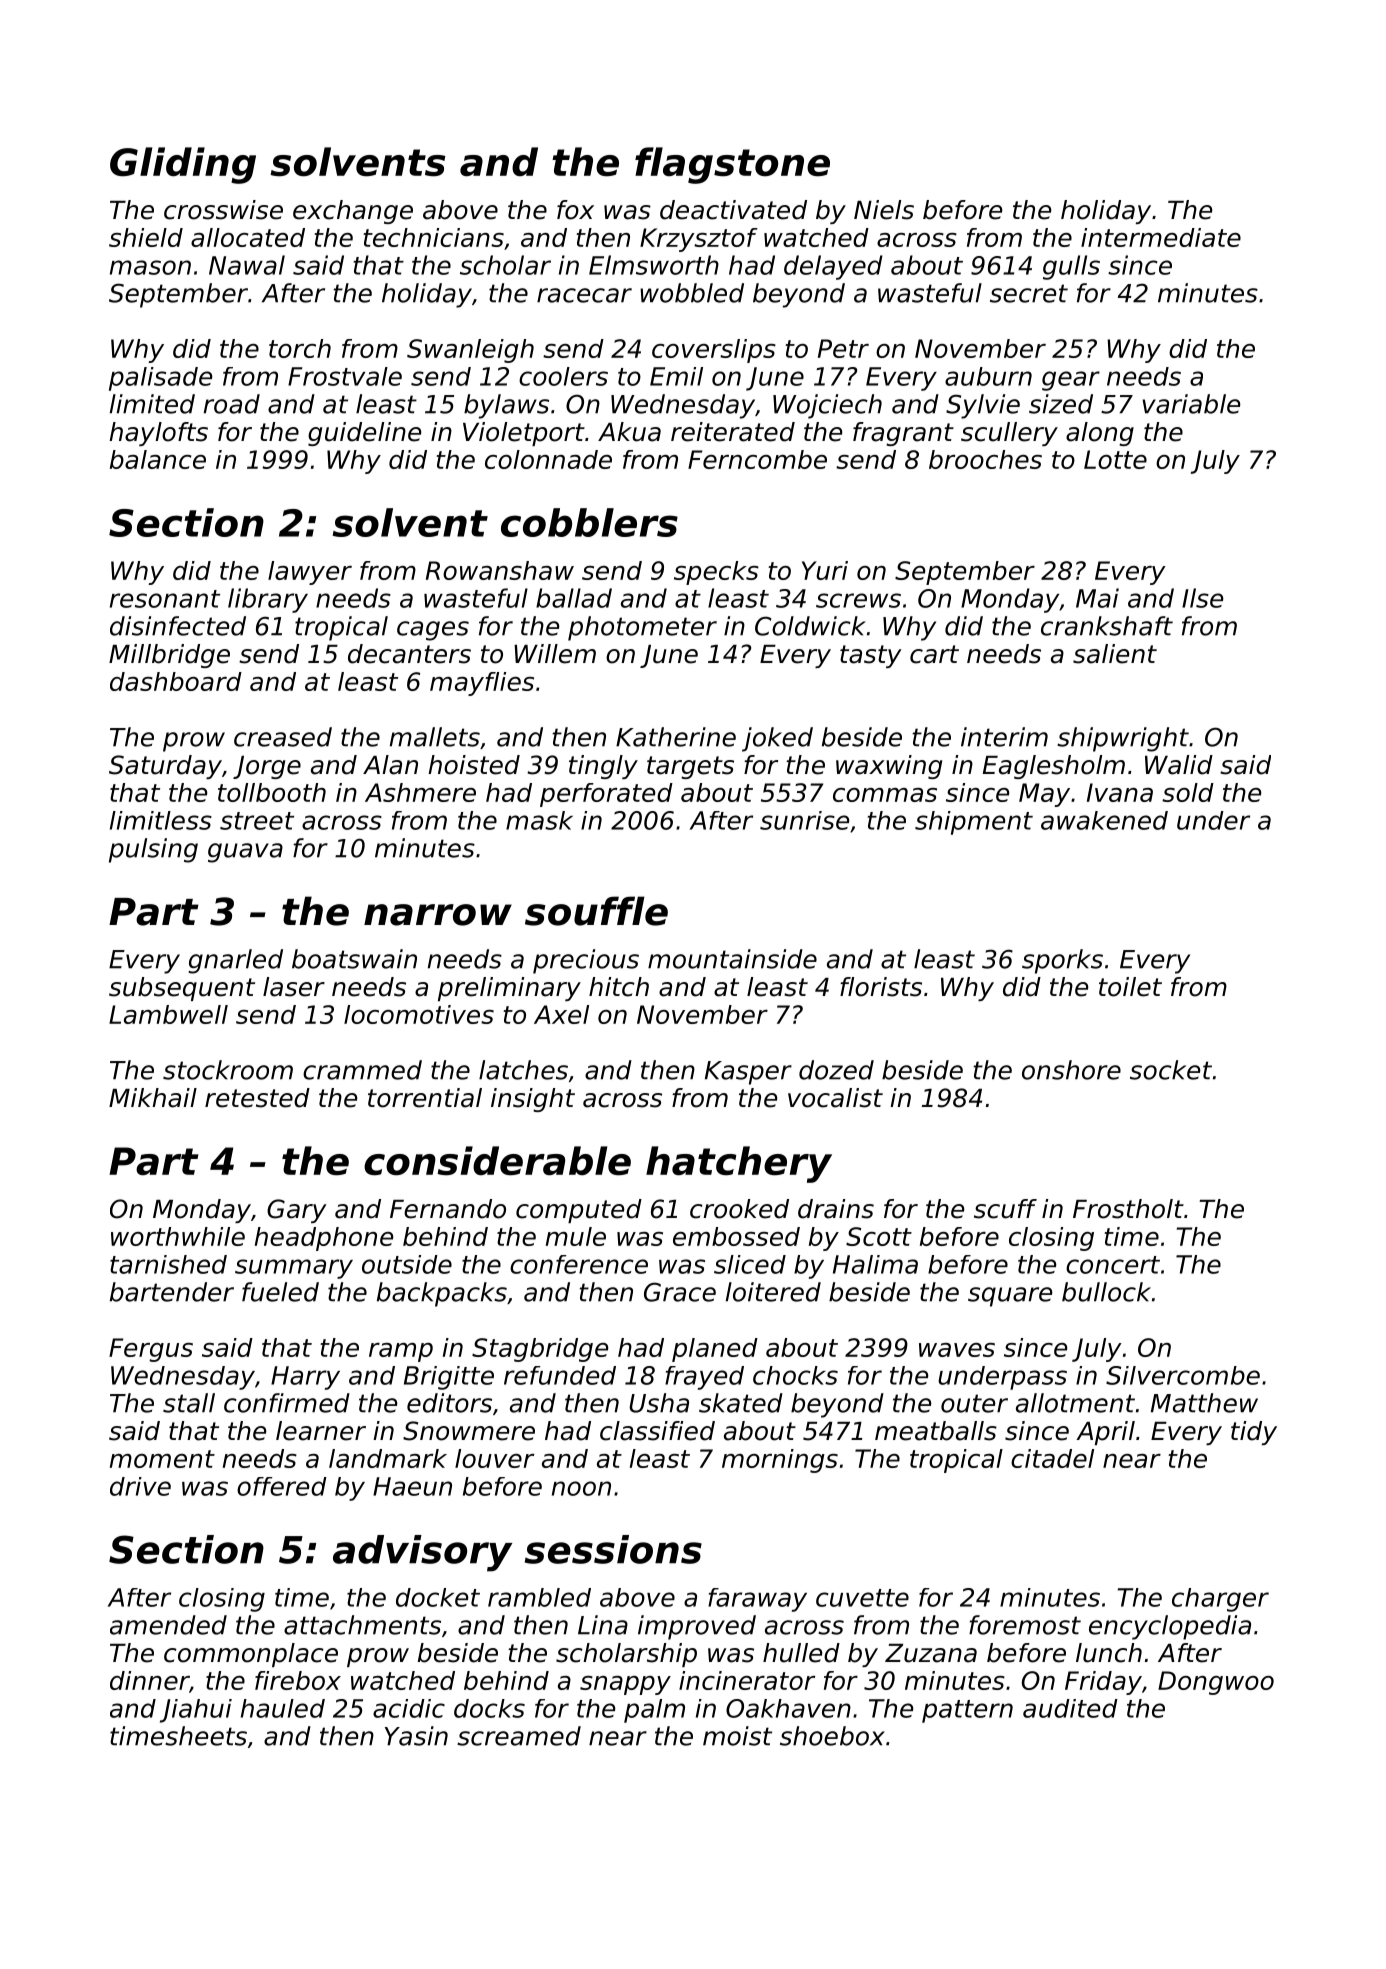  Describe the element at coordinates (523, 1070) in the screenshot. I see `latches` at that location.
